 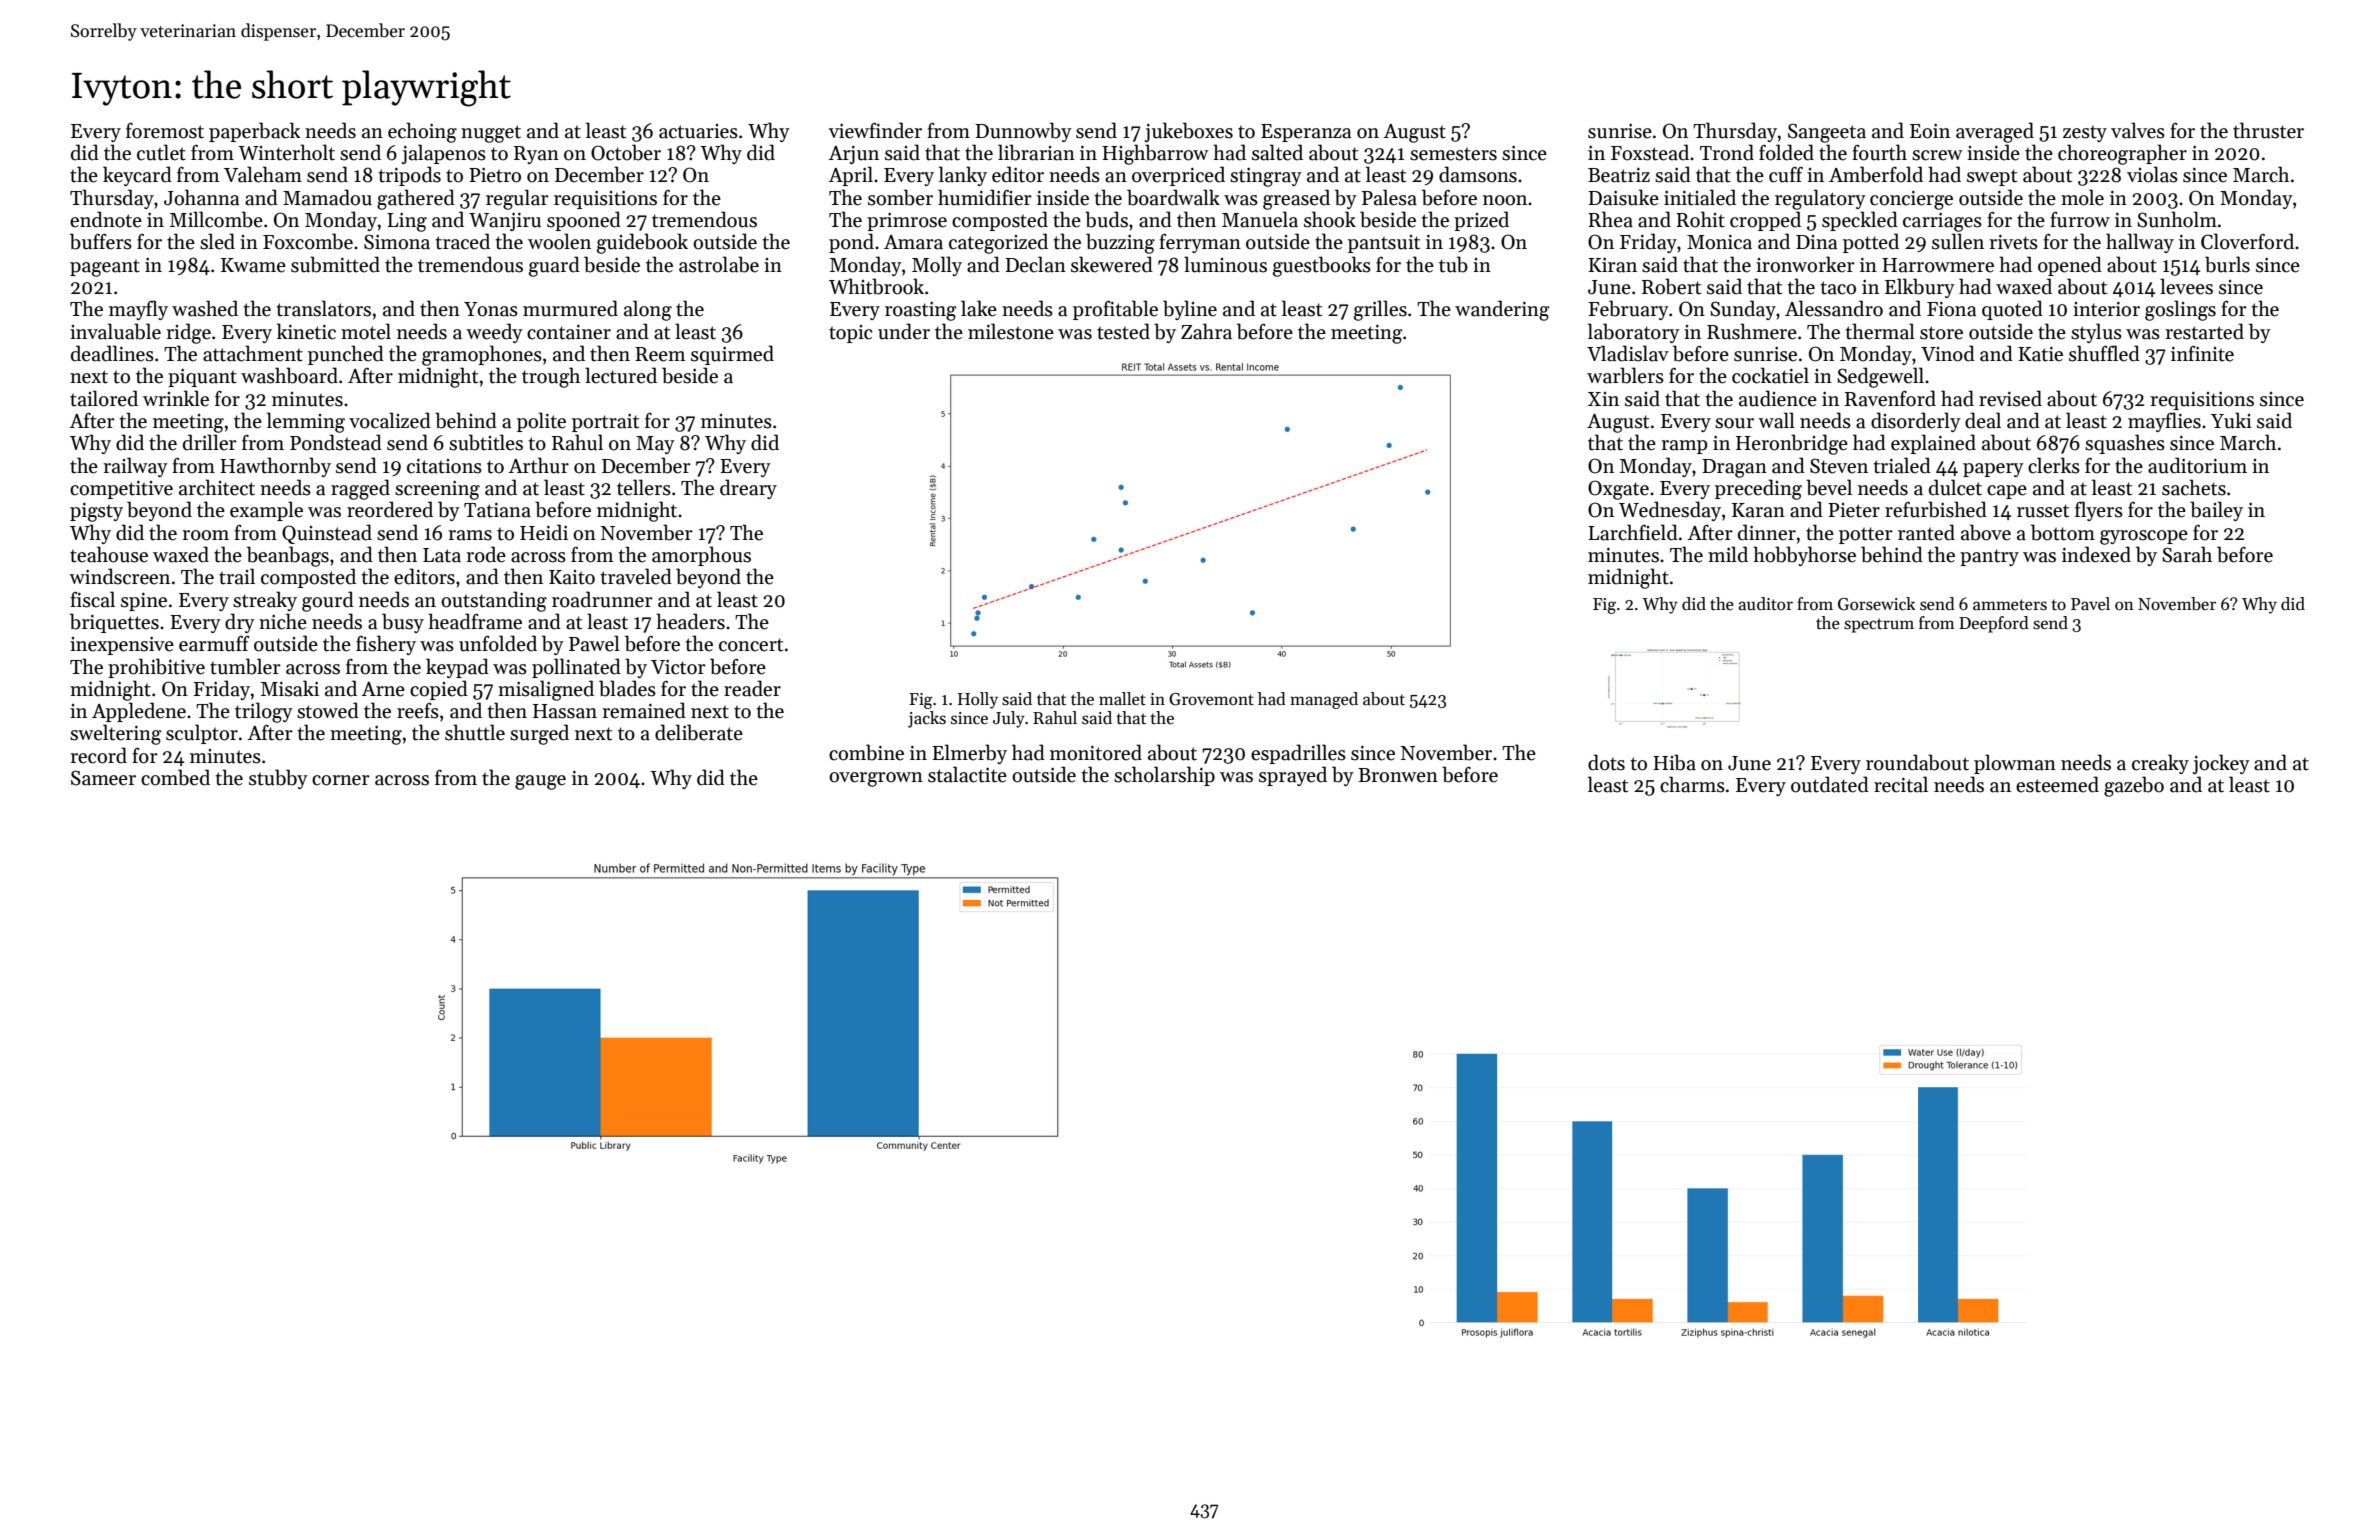 I want to click on Oxgate, so click(x=1618, y=490).
